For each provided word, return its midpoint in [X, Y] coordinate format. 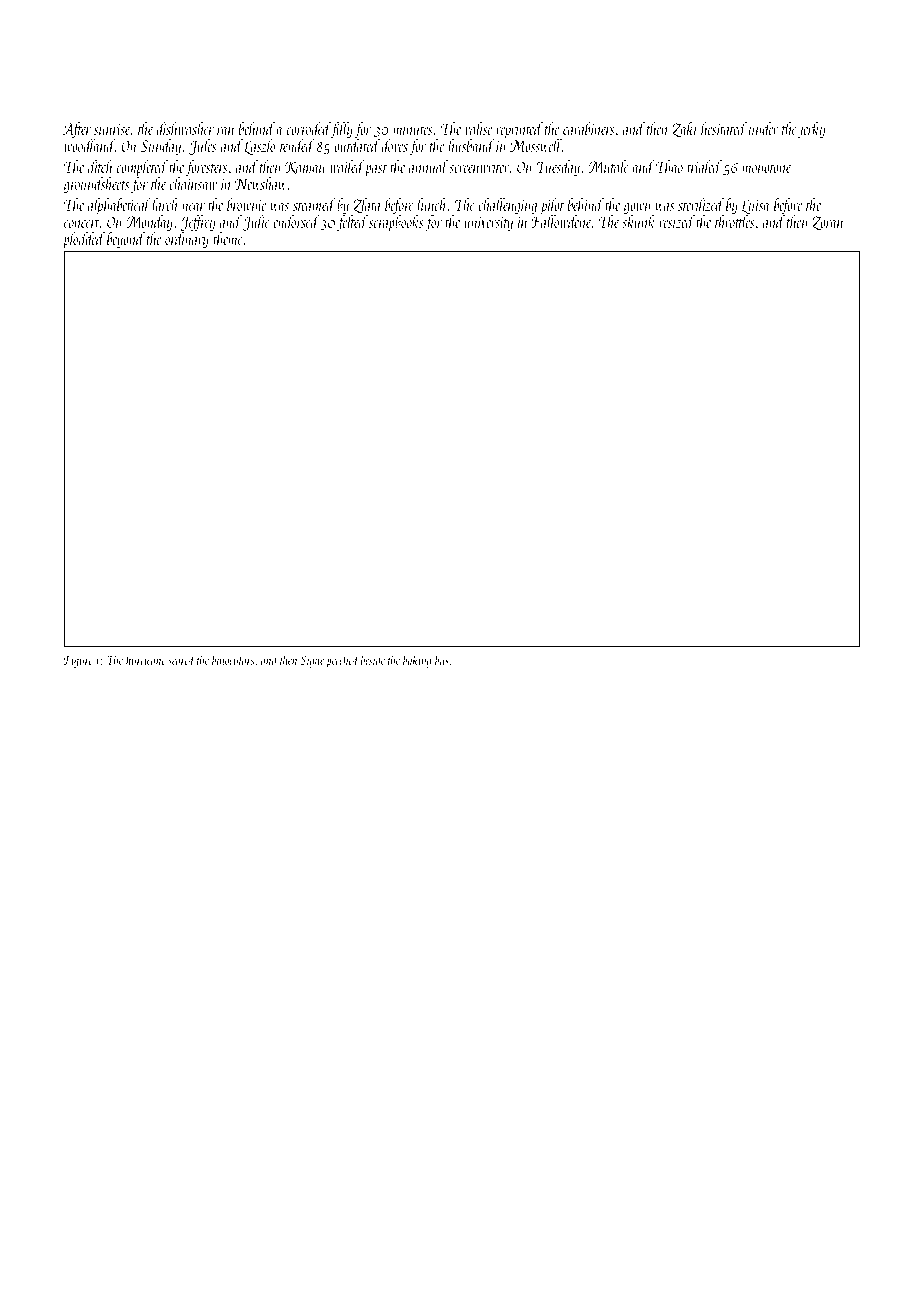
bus [442, 659]
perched [343, 661]
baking [417, 661]
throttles [735, 221]
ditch [100, 166]
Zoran [828, 223]
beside [373, 659]
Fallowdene [561, 222]
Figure [78, 661]
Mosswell [536, 146]
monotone [766, 168]
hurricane [146, 659]
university [488, 224]
